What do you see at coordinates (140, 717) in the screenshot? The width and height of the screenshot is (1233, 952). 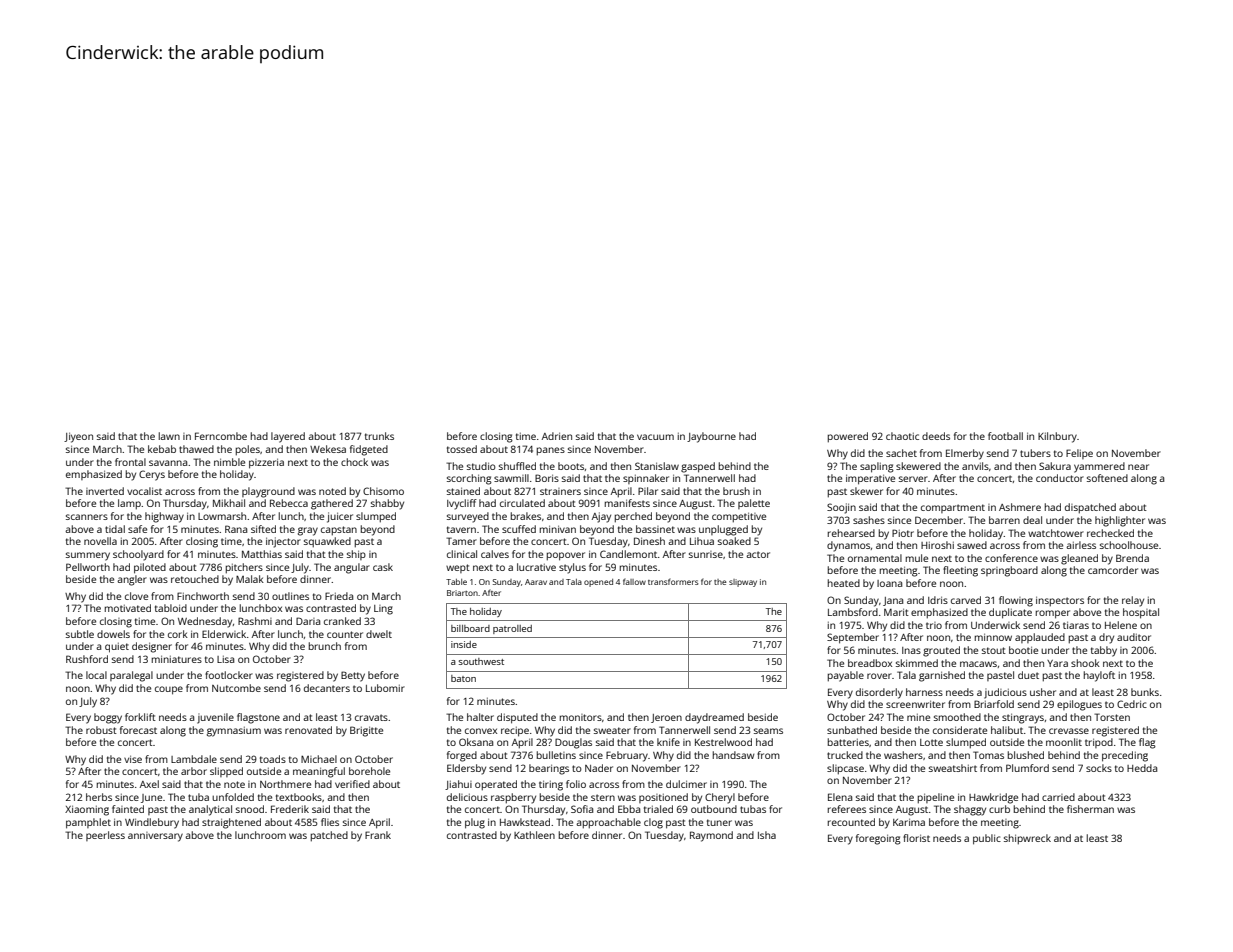 I see `forklift` at bounding box center [140, 717].
